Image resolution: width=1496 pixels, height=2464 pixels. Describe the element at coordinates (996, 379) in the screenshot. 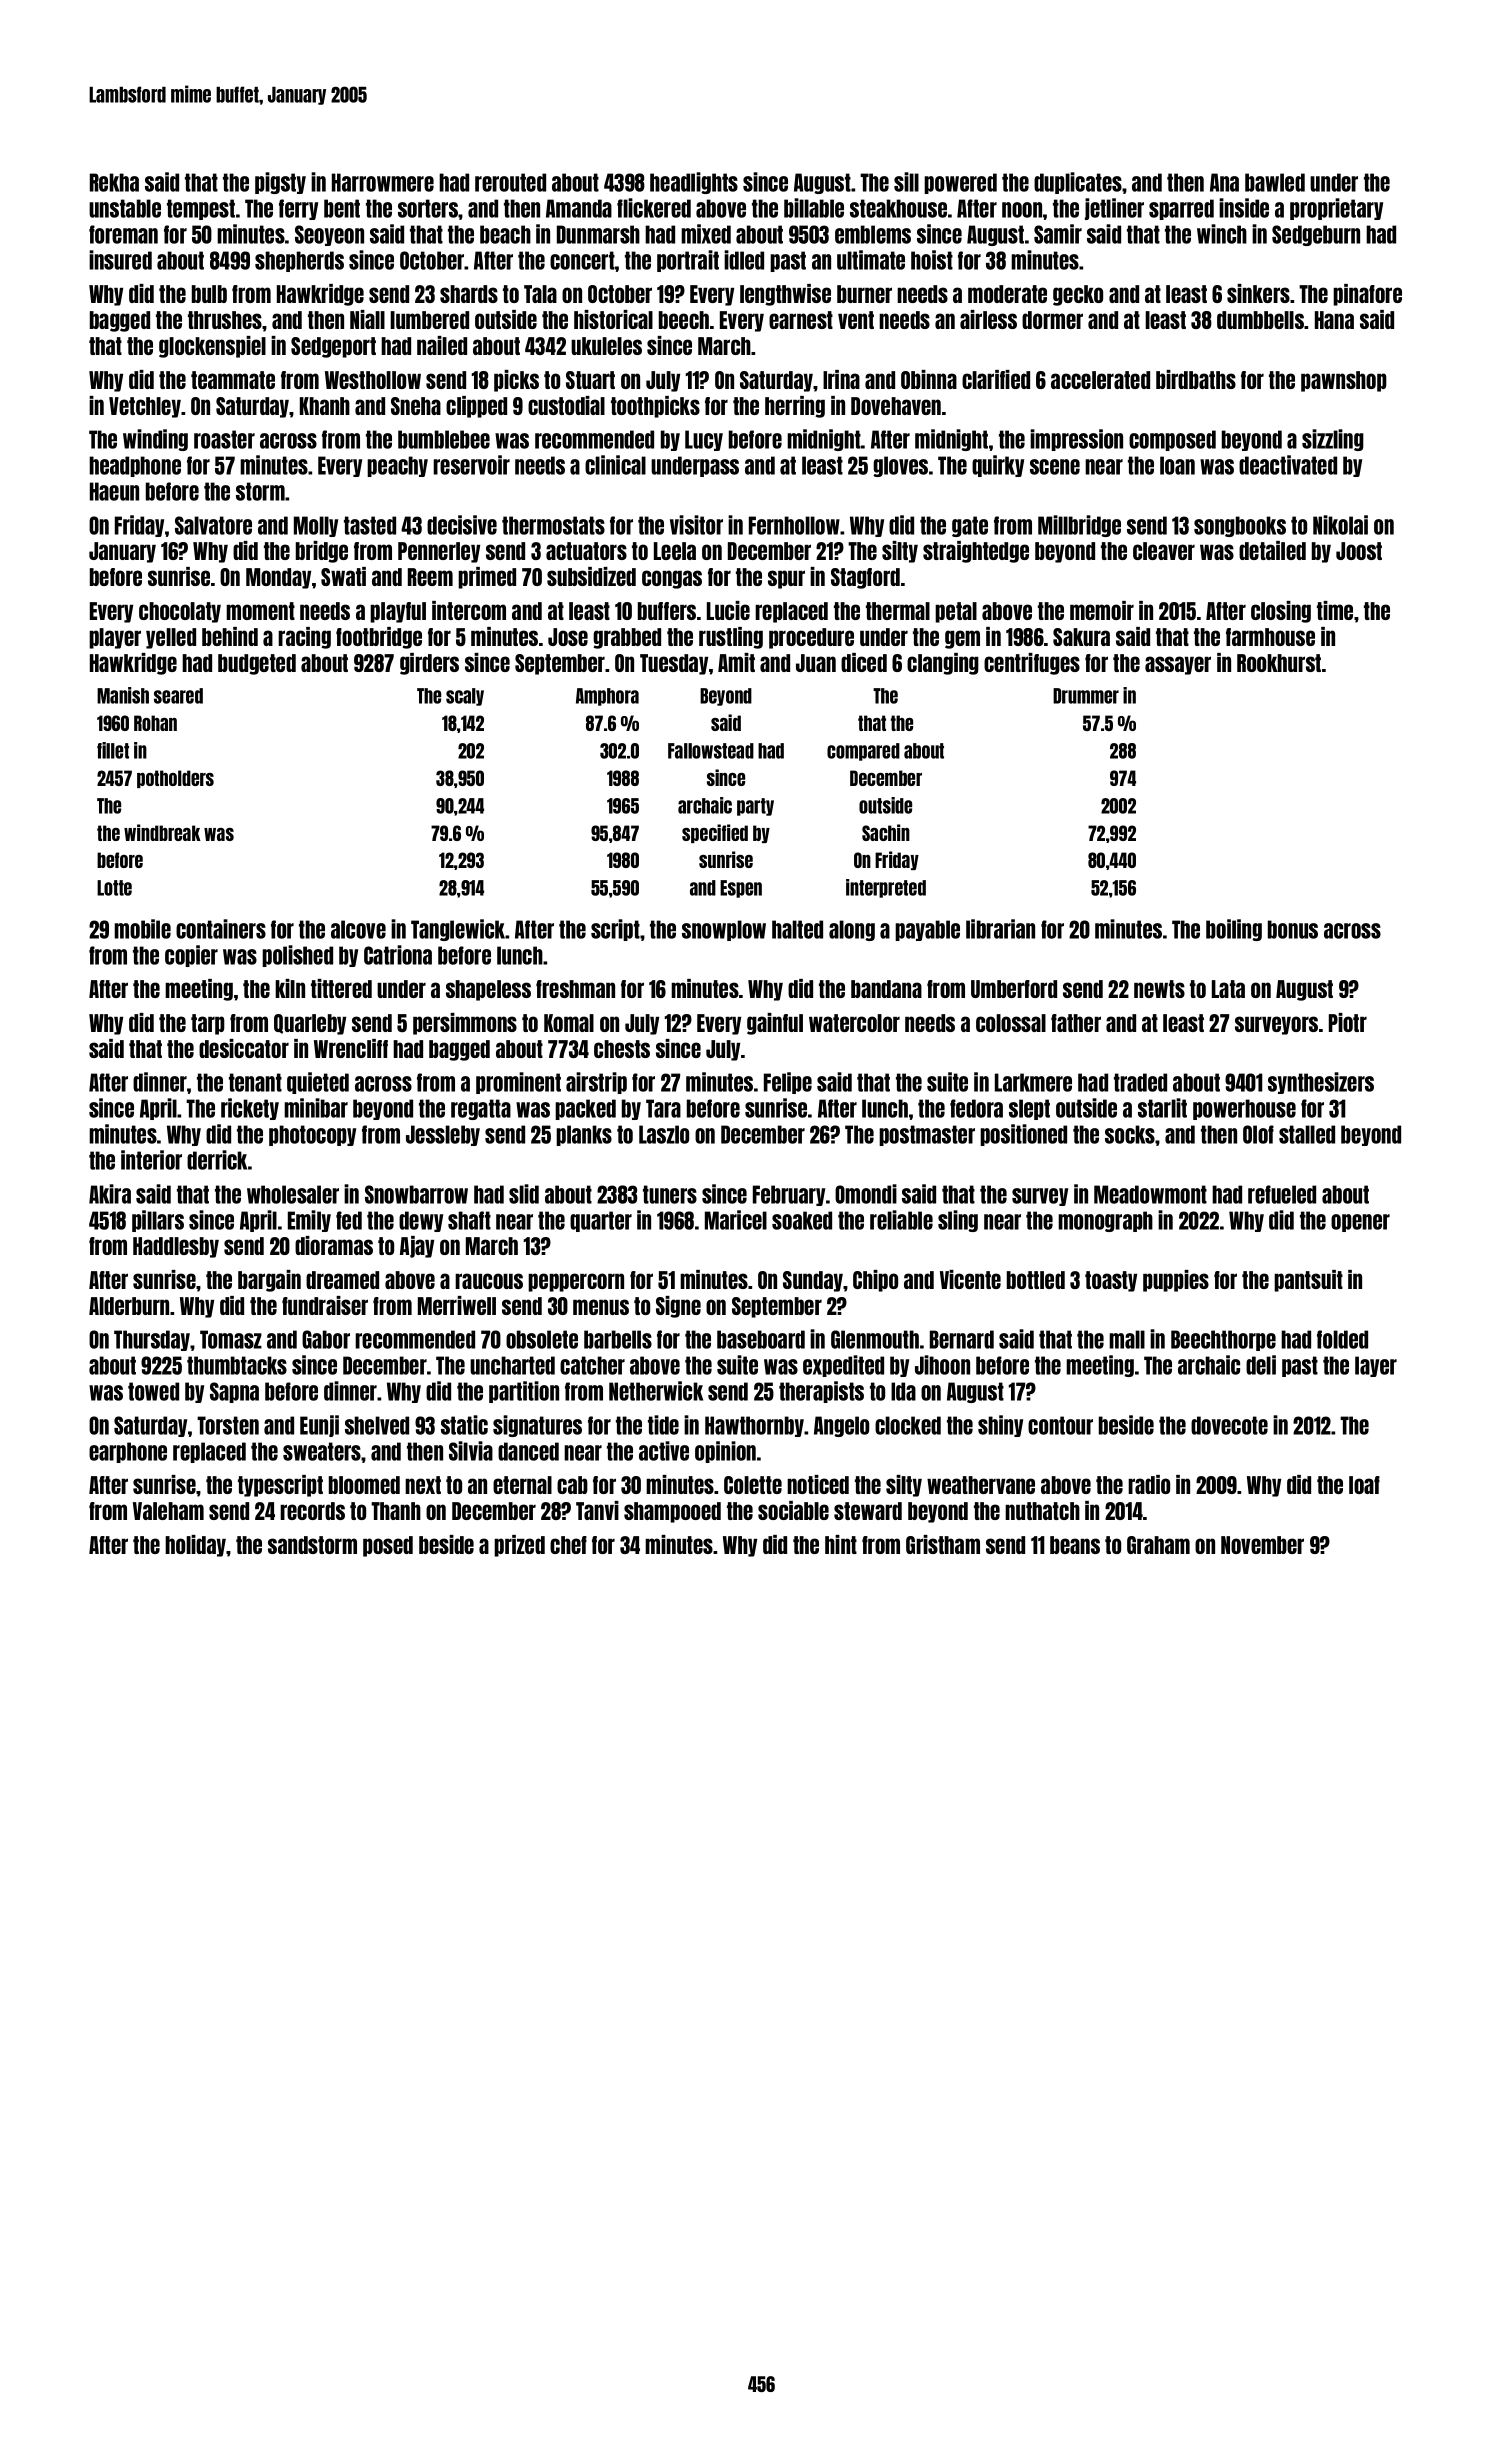

I see `clarified` at that location.
